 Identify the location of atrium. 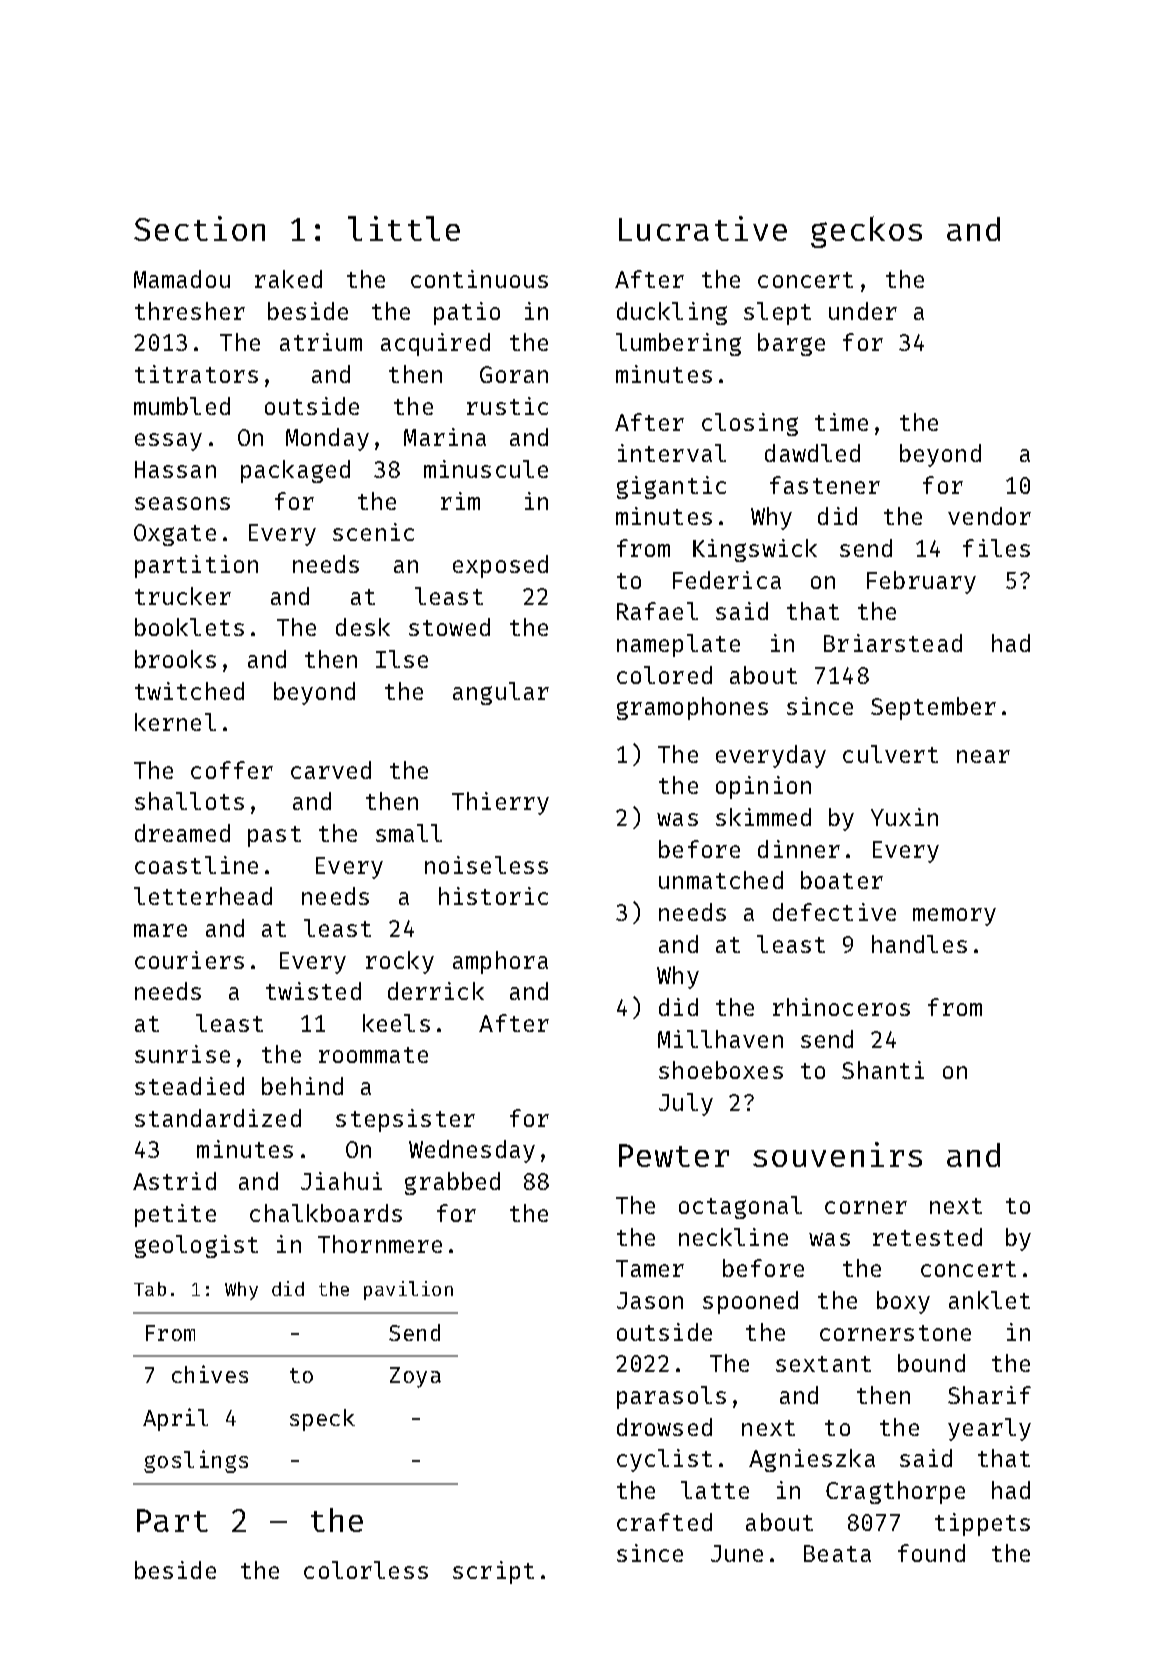
(321, 342).
